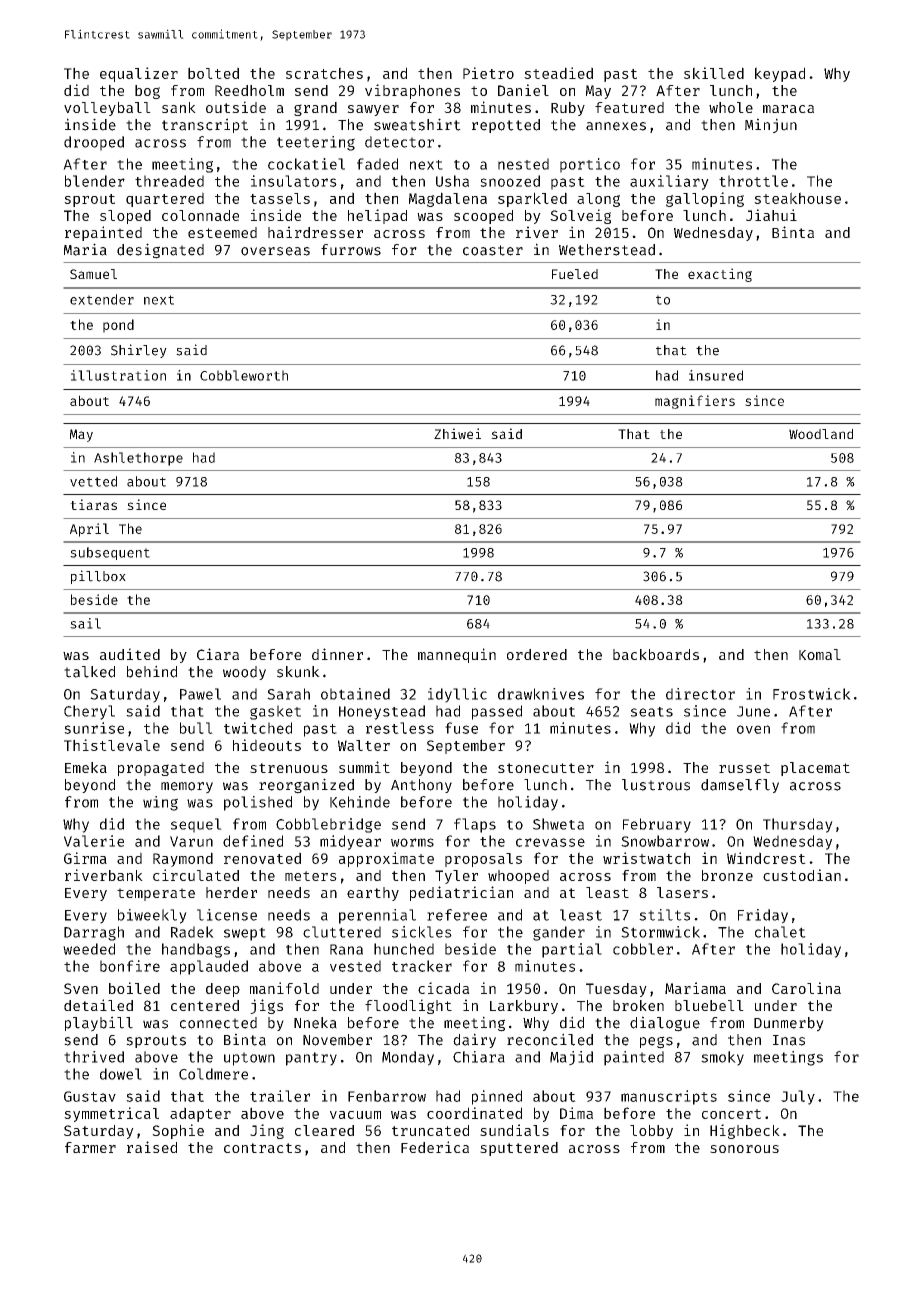 The height and width of the screenshot is (1308, 924). I want to click on idyllic, so click(457, 695).
